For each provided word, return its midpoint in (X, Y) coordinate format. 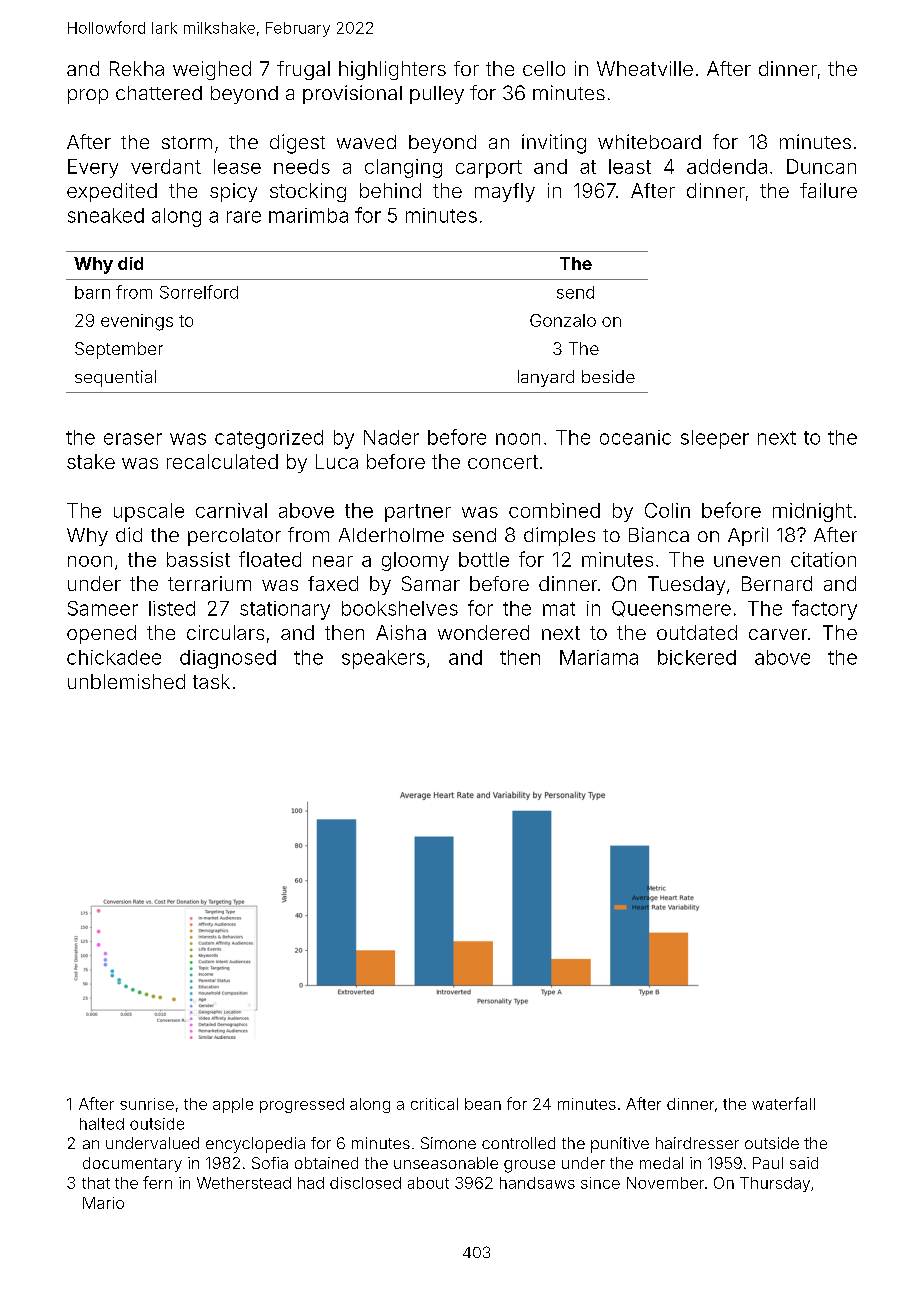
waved (366, 142)
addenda (727, 166)
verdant (166, 166)
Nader (391, 437)
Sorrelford (199, 292)
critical (434, 1104)
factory (824, 610)
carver (778, 634)
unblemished (126, 681)
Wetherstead (244, 1183)
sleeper (715, 439)
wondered (483, 632)
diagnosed (228, 659)
